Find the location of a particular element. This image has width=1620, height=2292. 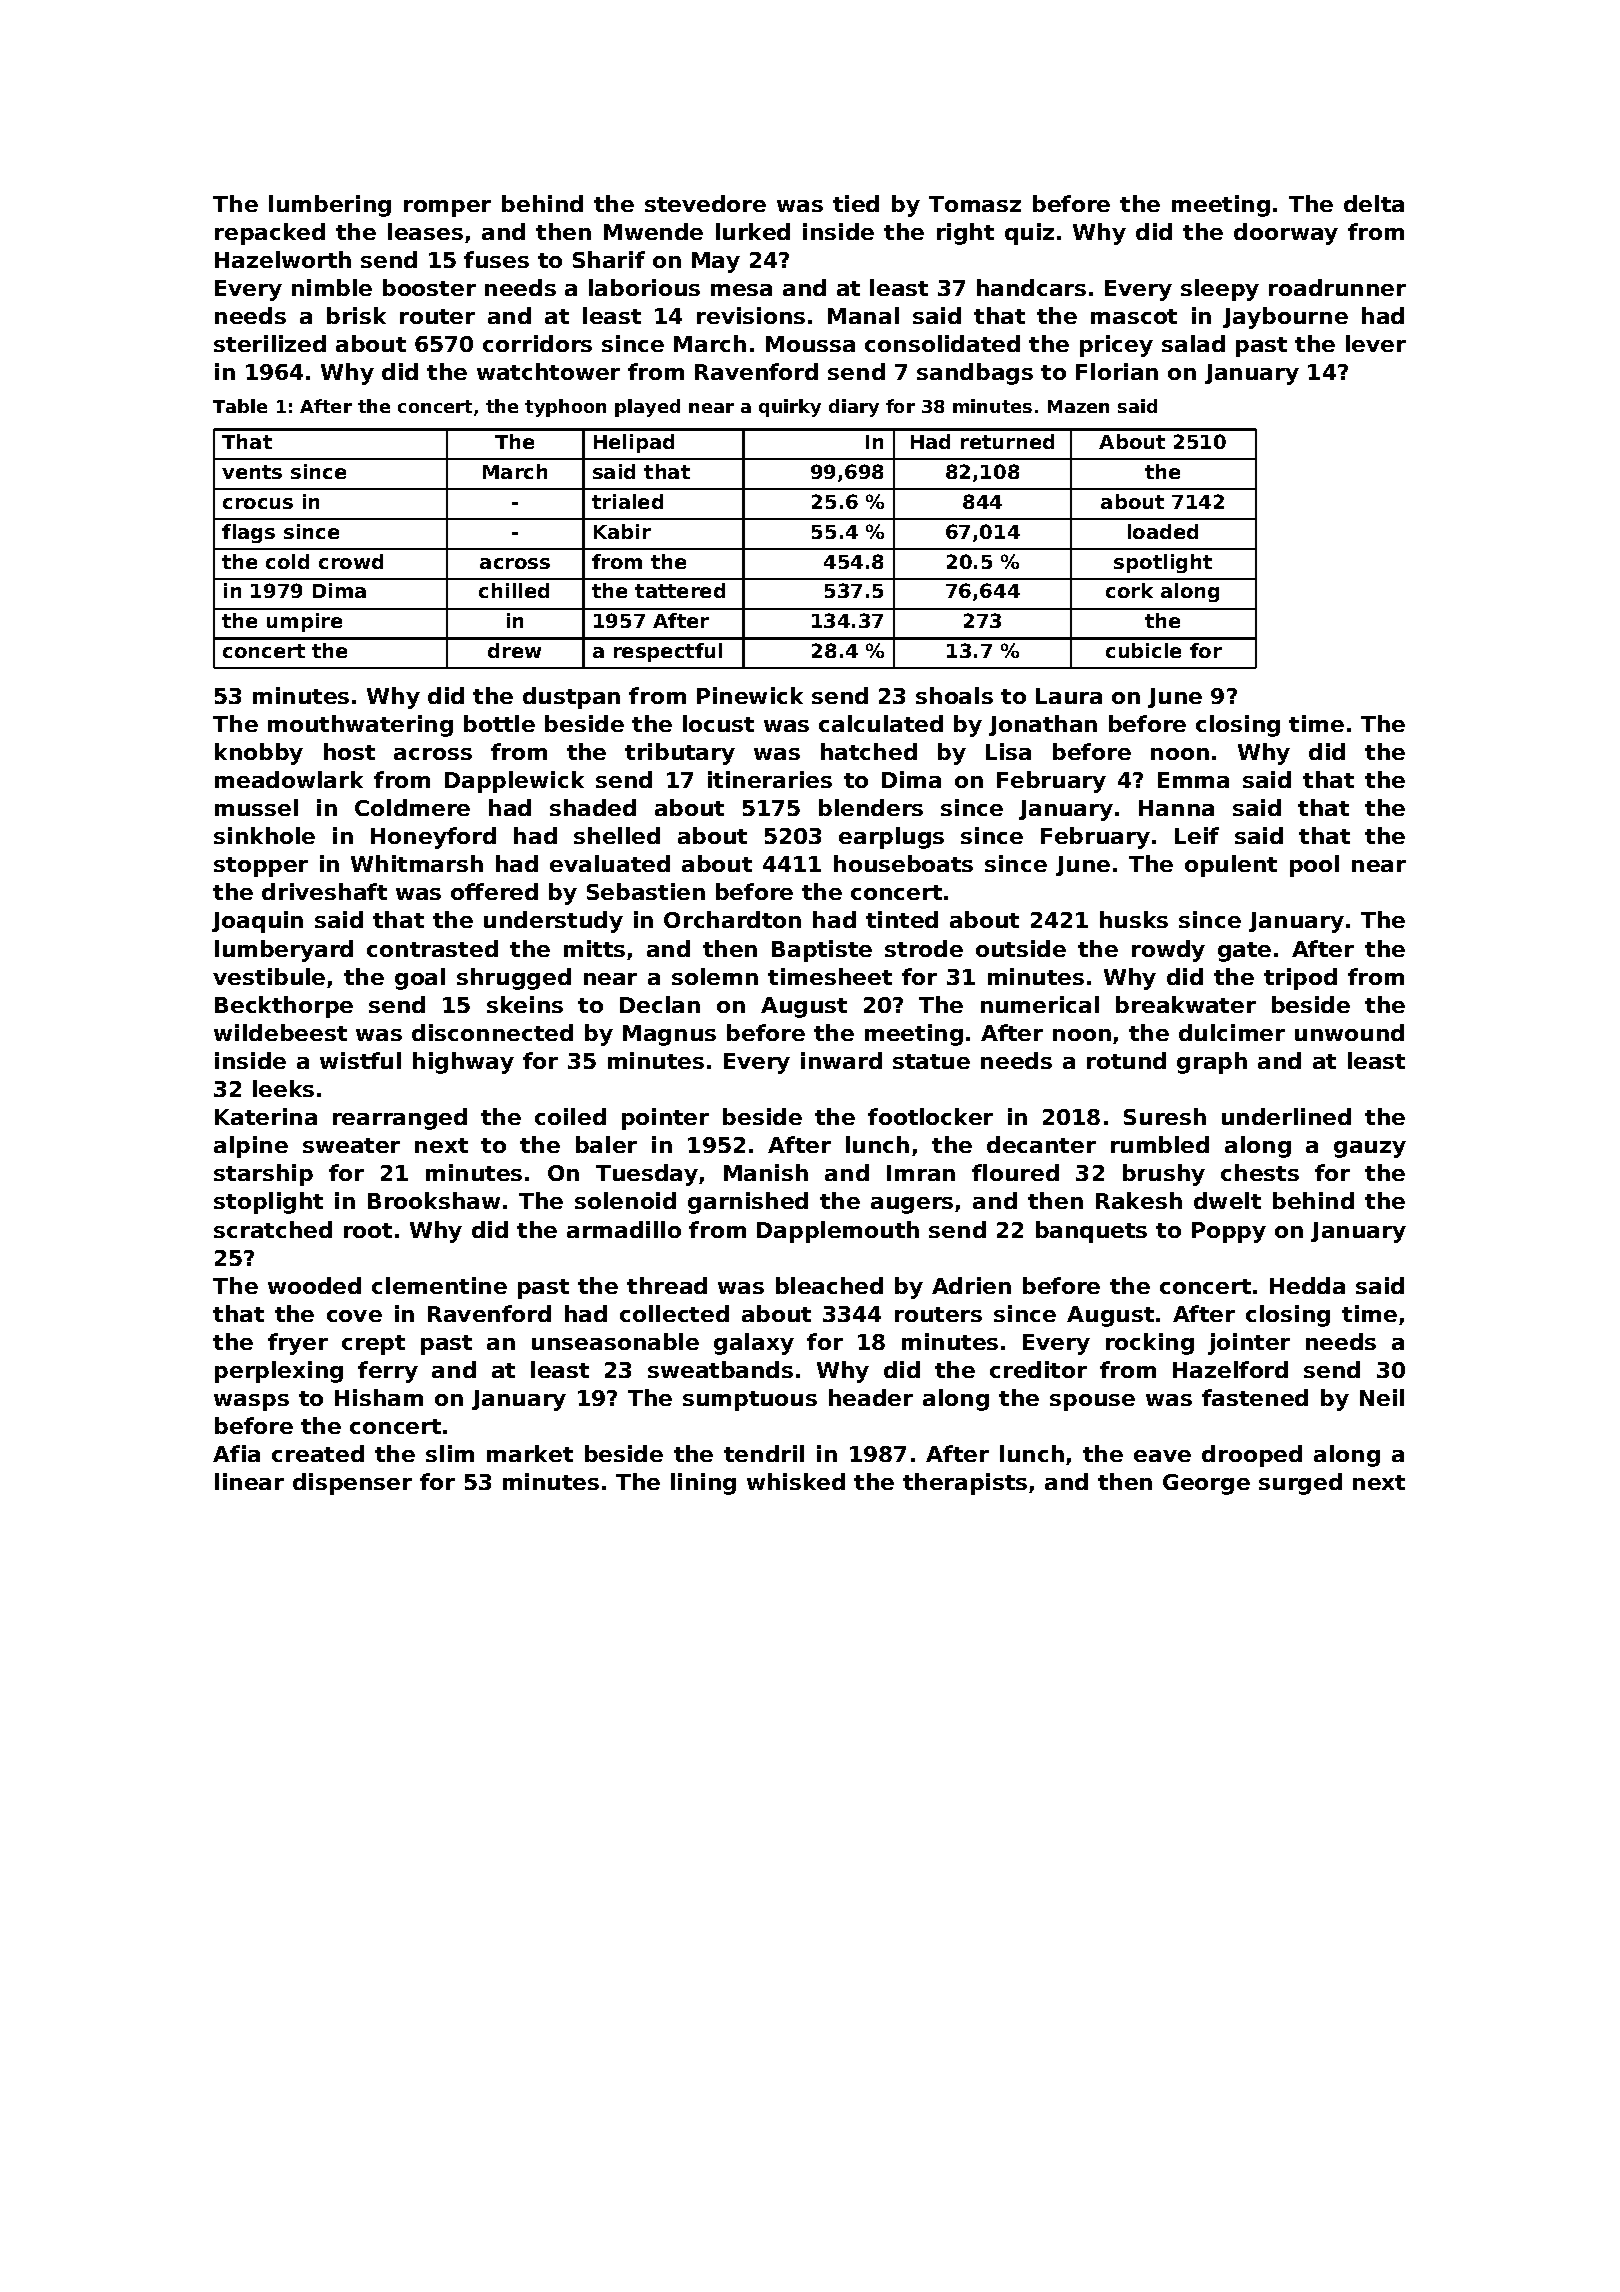

Emma is located at coordinates (1193, 780).
